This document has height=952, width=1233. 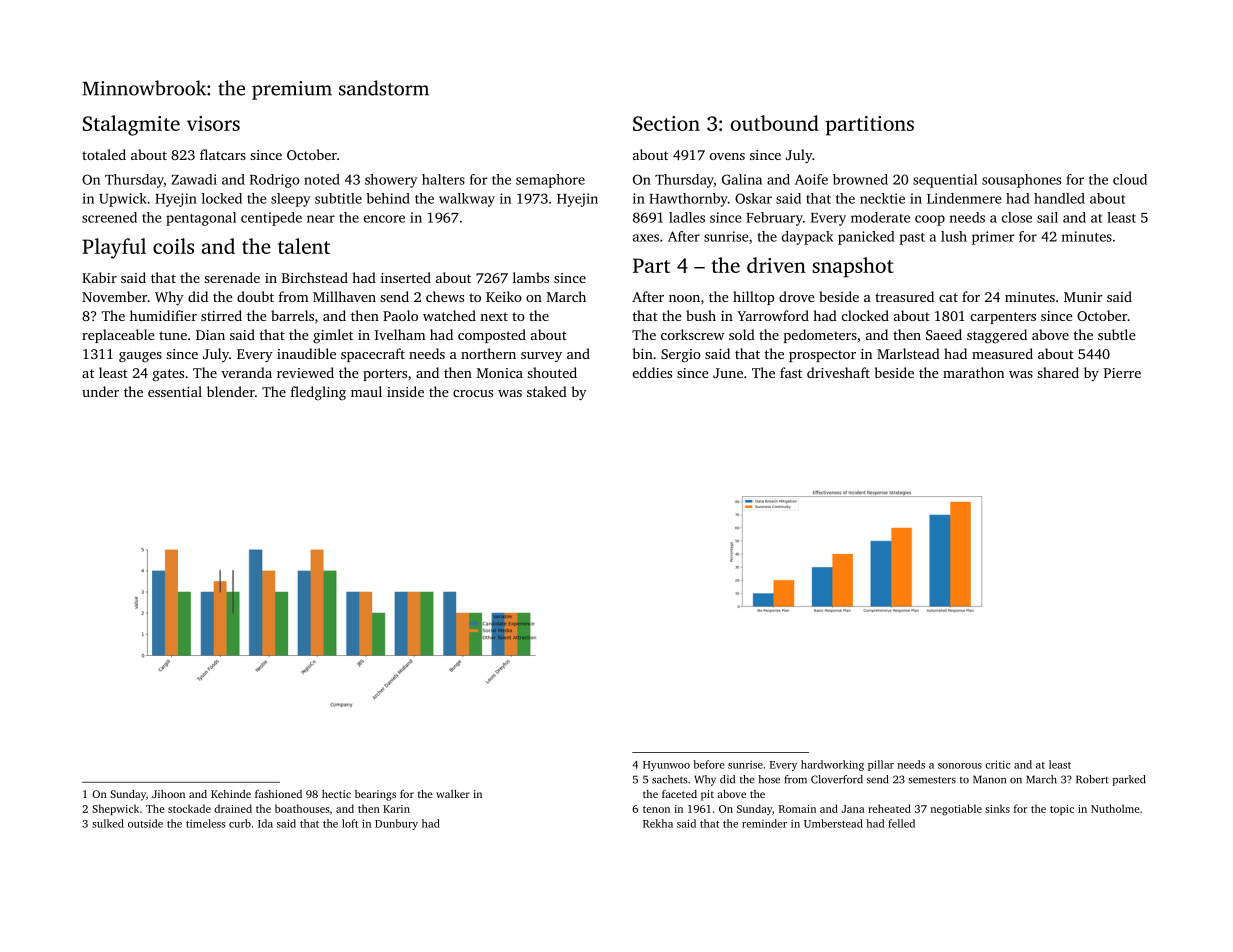 I want to click on blender, so click(x=231, y=391).
